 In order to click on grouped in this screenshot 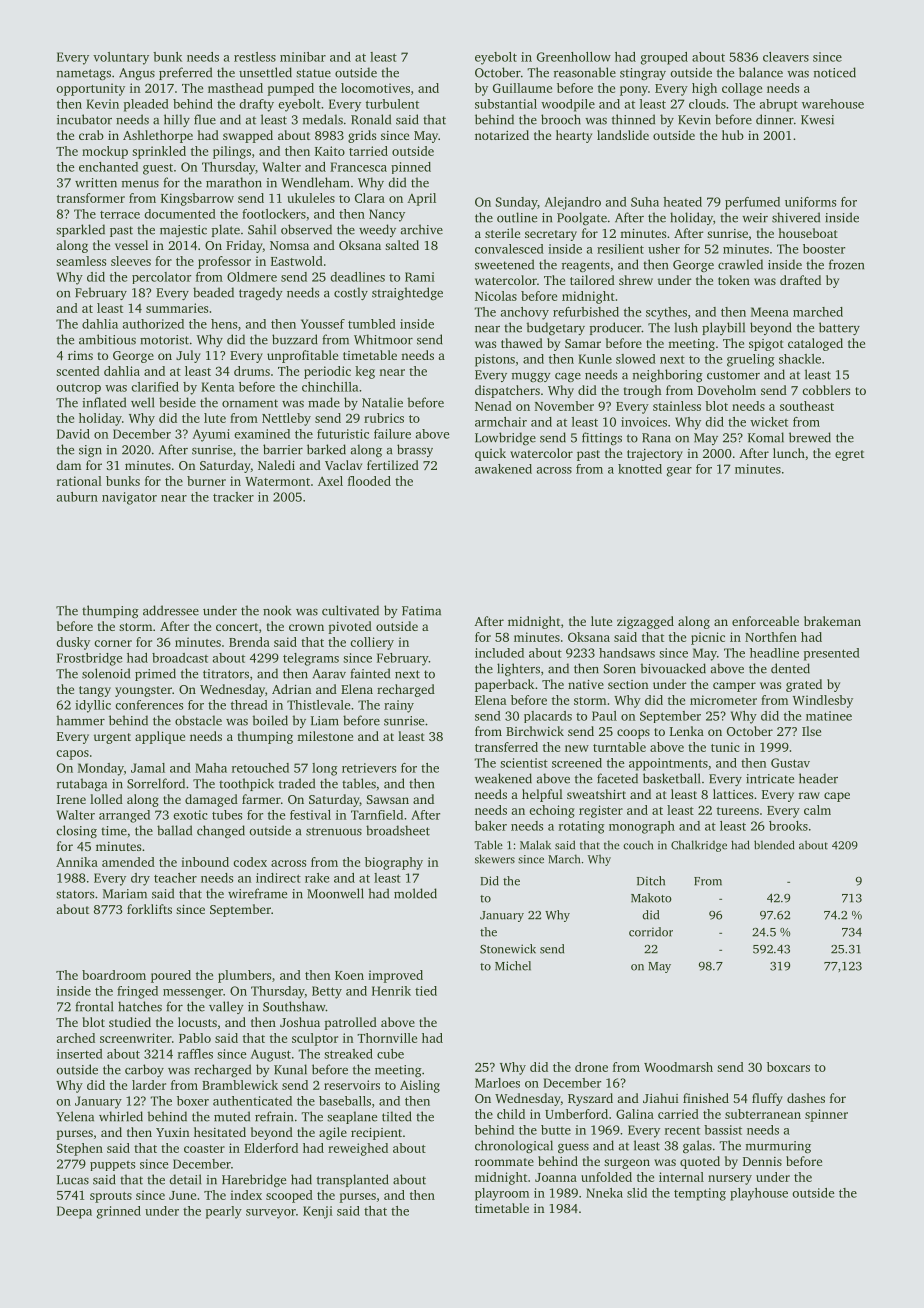, I will do `click(664, 58)`.
